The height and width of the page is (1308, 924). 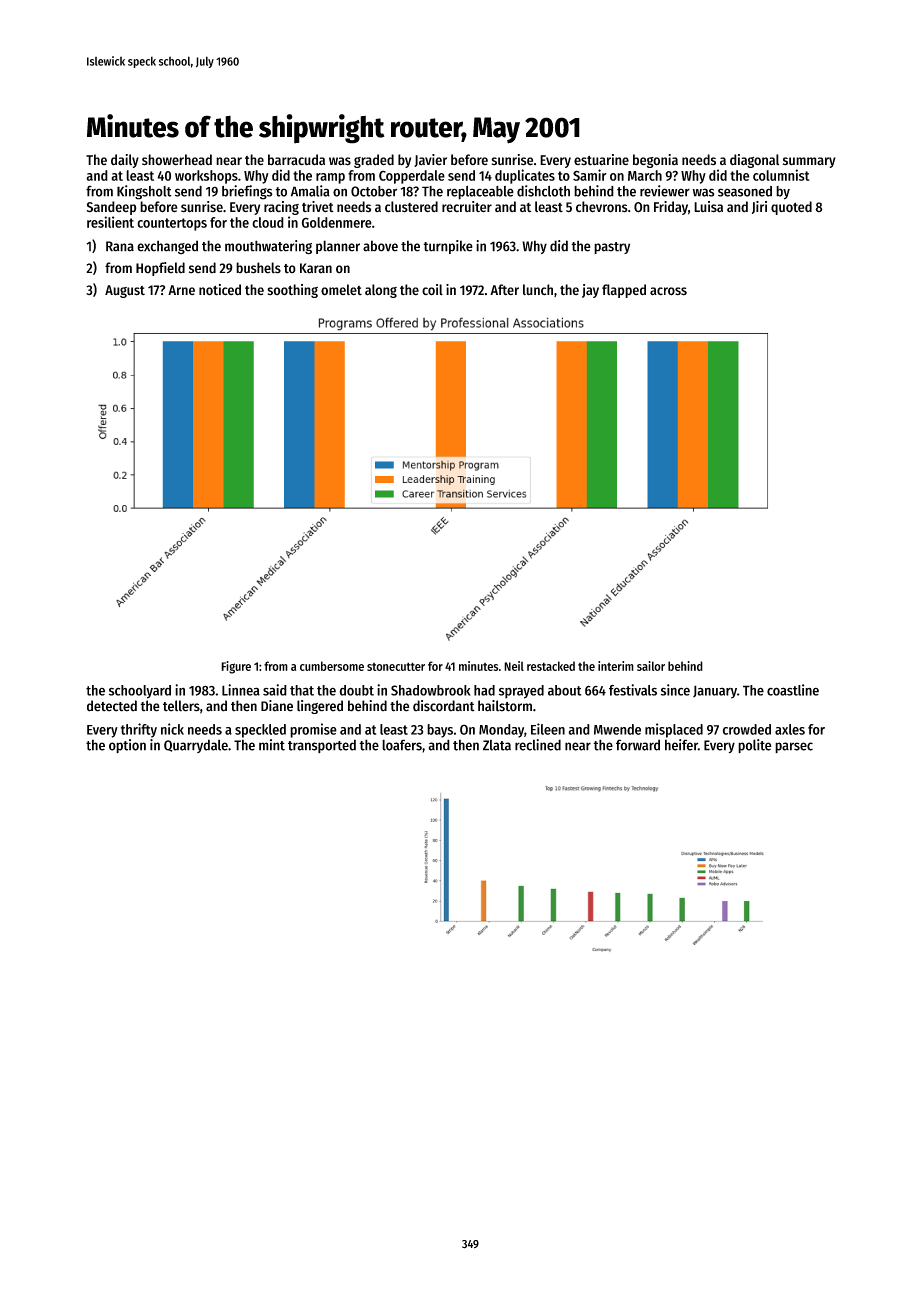 I want to click on stonecutter, so click(x=396, y=666).
